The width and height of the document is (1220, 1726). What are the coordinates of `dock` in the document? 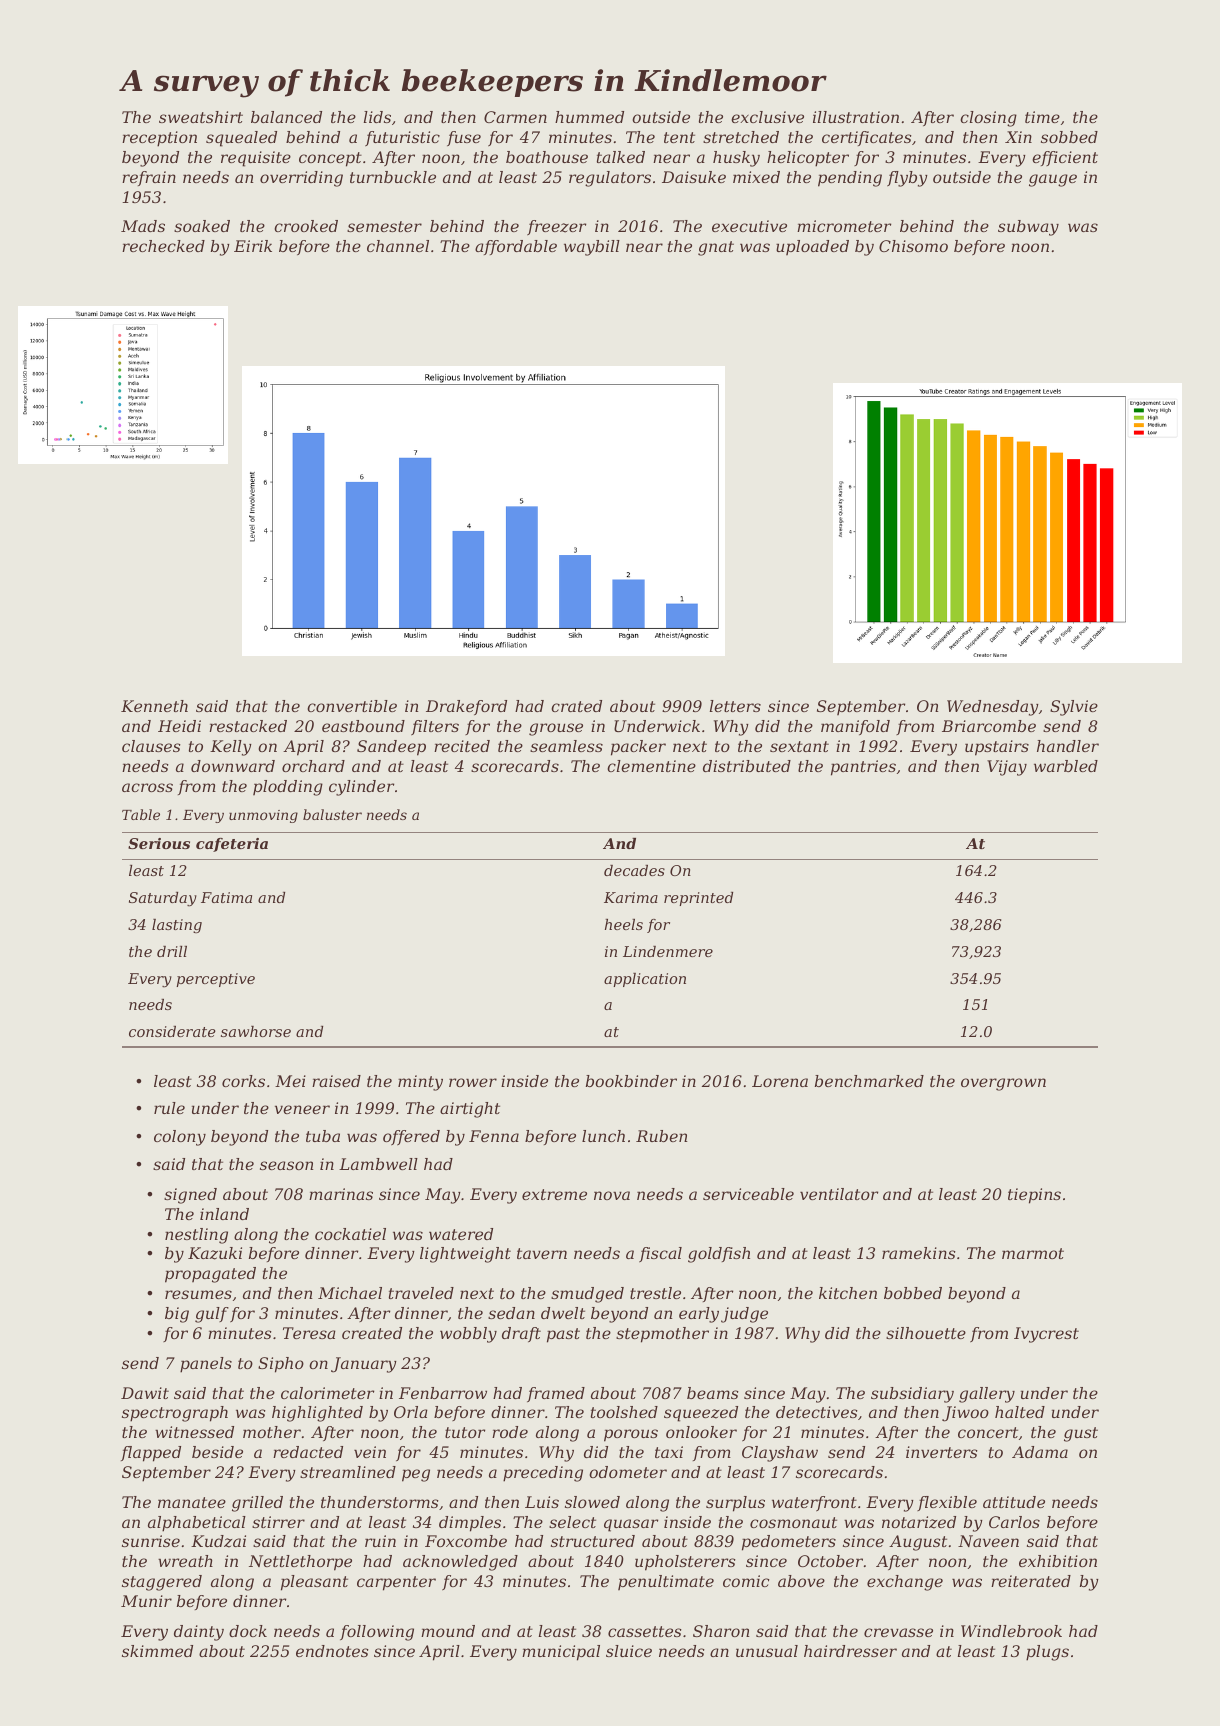 It's located at (248, 1631).
